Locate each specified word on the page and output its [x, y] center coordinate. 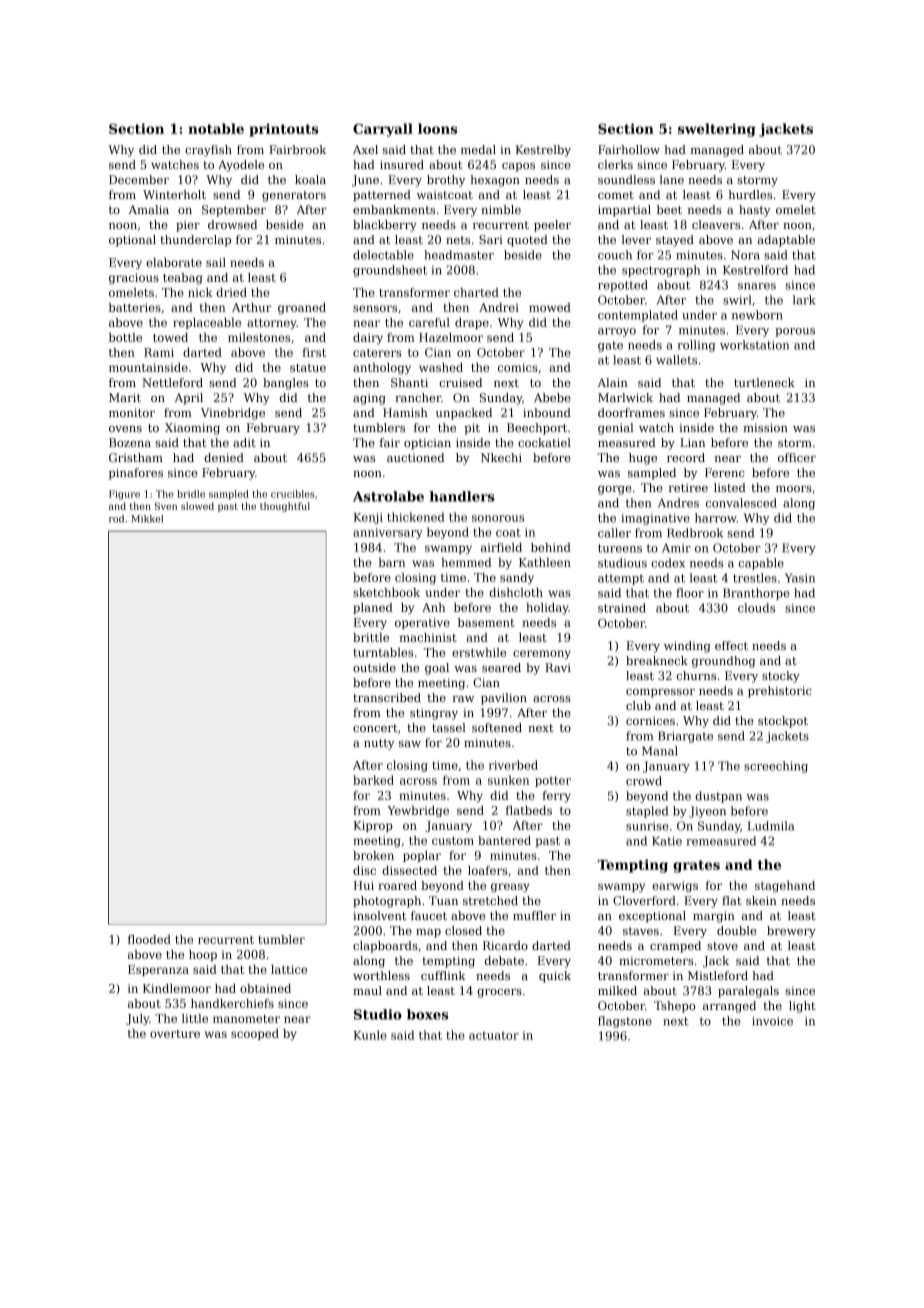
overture [175, 1034]
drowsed [232, 224]
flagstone [625, 1022]
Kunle [370, 1035]
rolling [696, 346]
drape [472, 323]
